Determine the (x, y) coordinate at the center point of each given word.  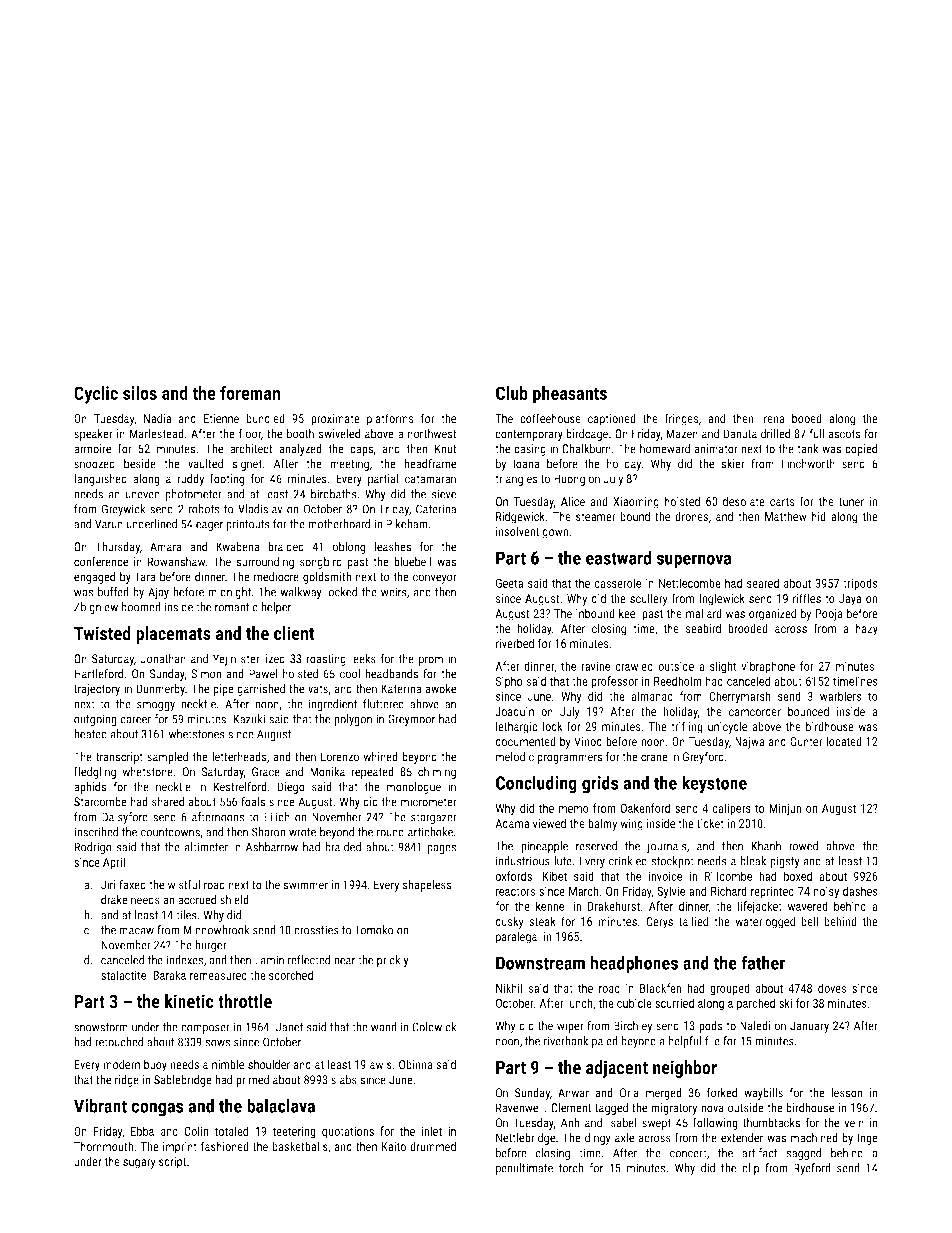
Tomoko (374, 930)
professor (614, 682)
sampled (167, 758)
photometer (193, 495)
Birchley (633, 1027)
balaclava (281, 1105)
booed (807, 418)
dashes (860, 891)
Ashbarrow (272, 847)
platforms (390, 419)
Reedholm (678, 681)
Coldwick (434, 1027)
